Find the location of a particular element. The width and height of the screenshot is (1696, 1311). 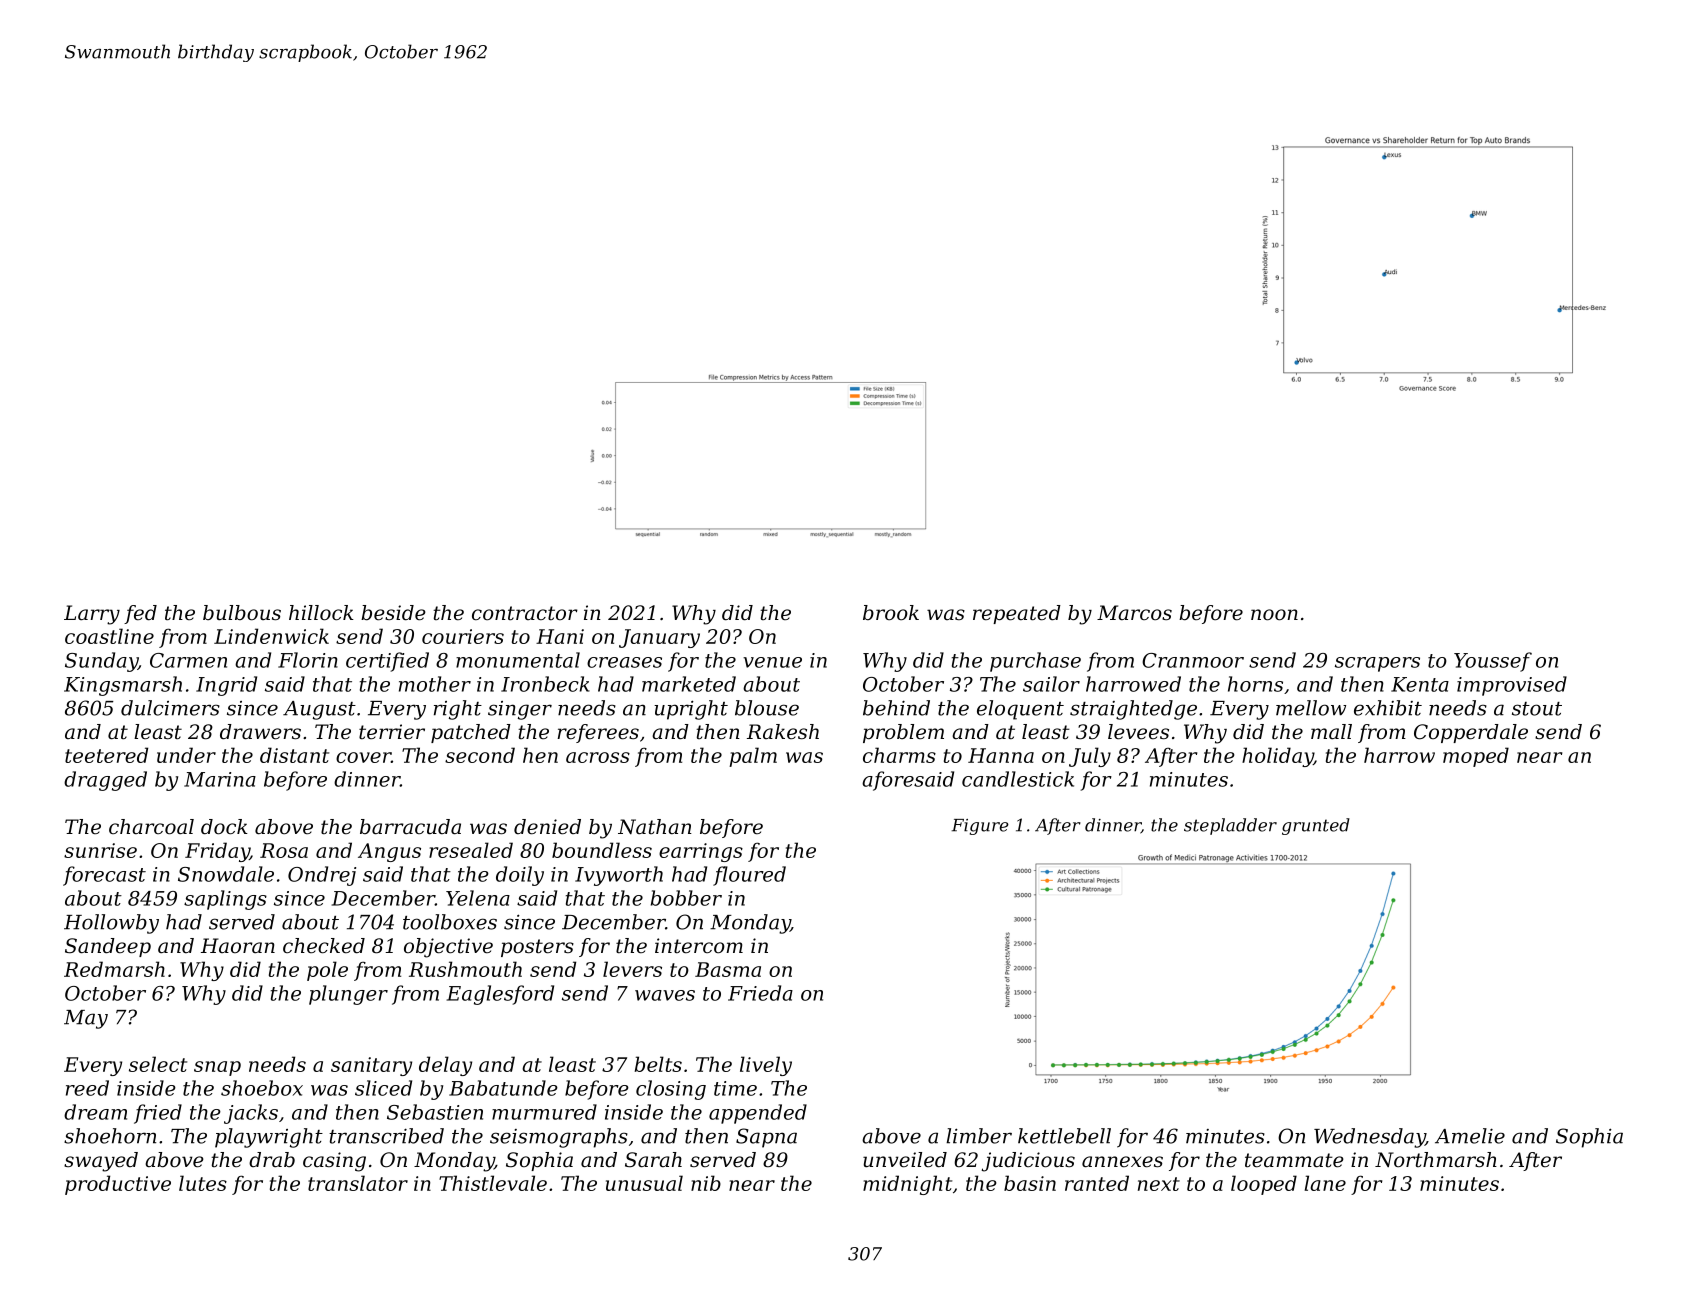

brook is located at coordinates (891, 613).
